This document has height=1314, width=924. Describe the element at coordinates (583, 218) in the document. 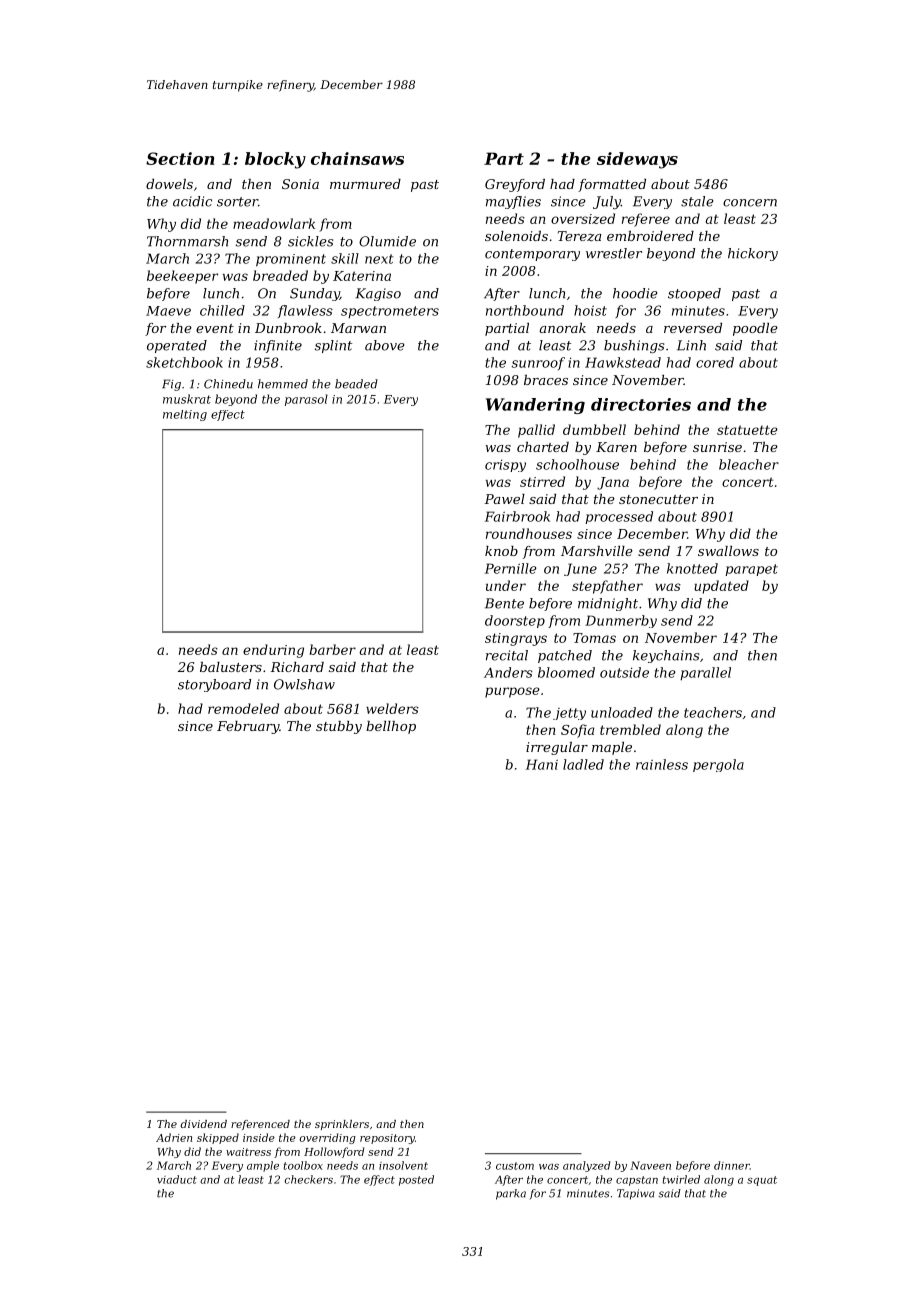

I see `oversized` at that location.
